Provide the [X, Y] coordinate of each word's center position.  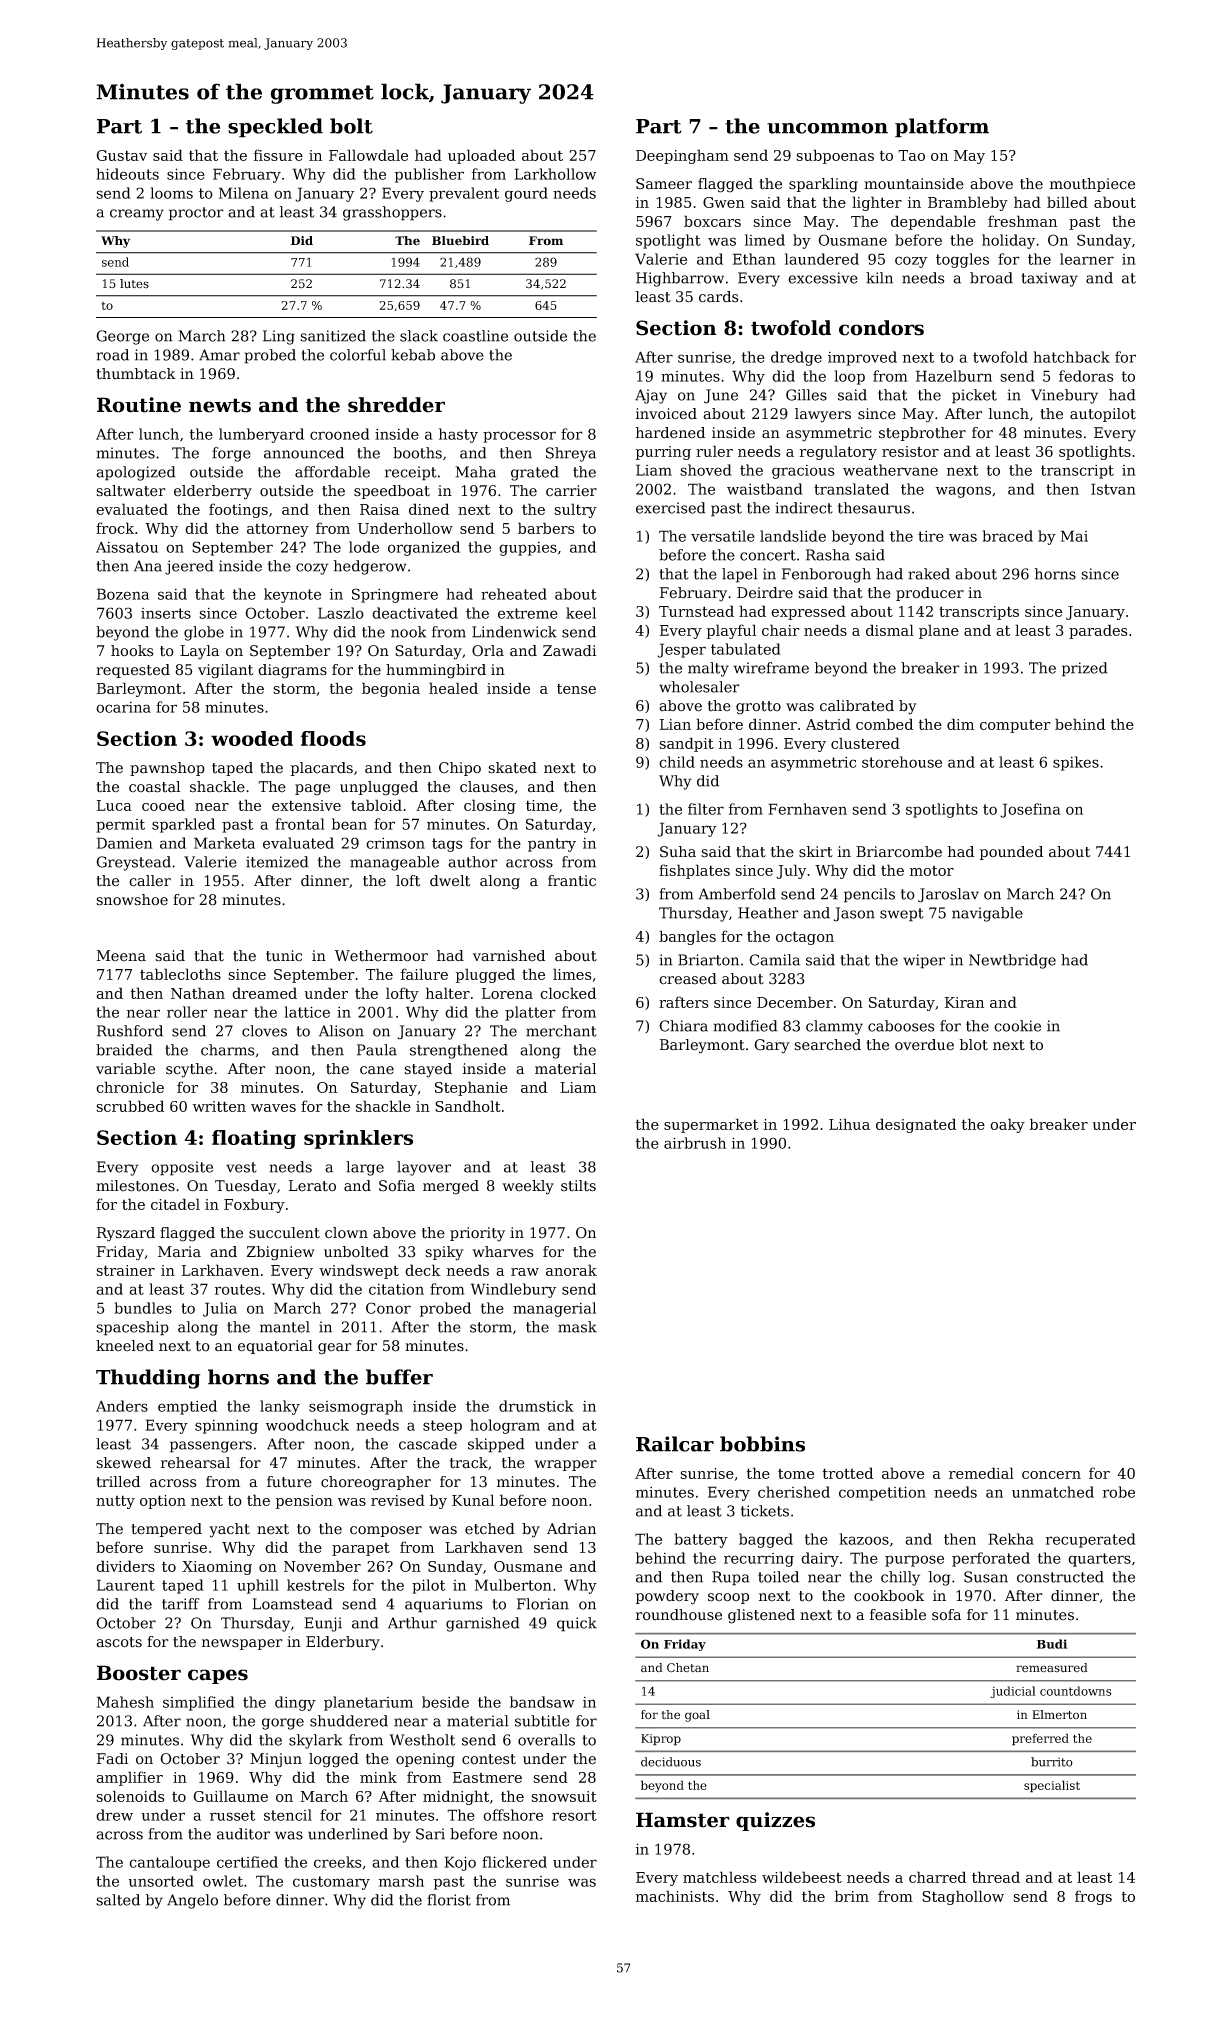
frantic [572, 881]
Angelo [192, 1901]
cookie [1017, 1026]
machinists [675, 1896]
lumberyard [261, 435]
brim [852, 1896]
